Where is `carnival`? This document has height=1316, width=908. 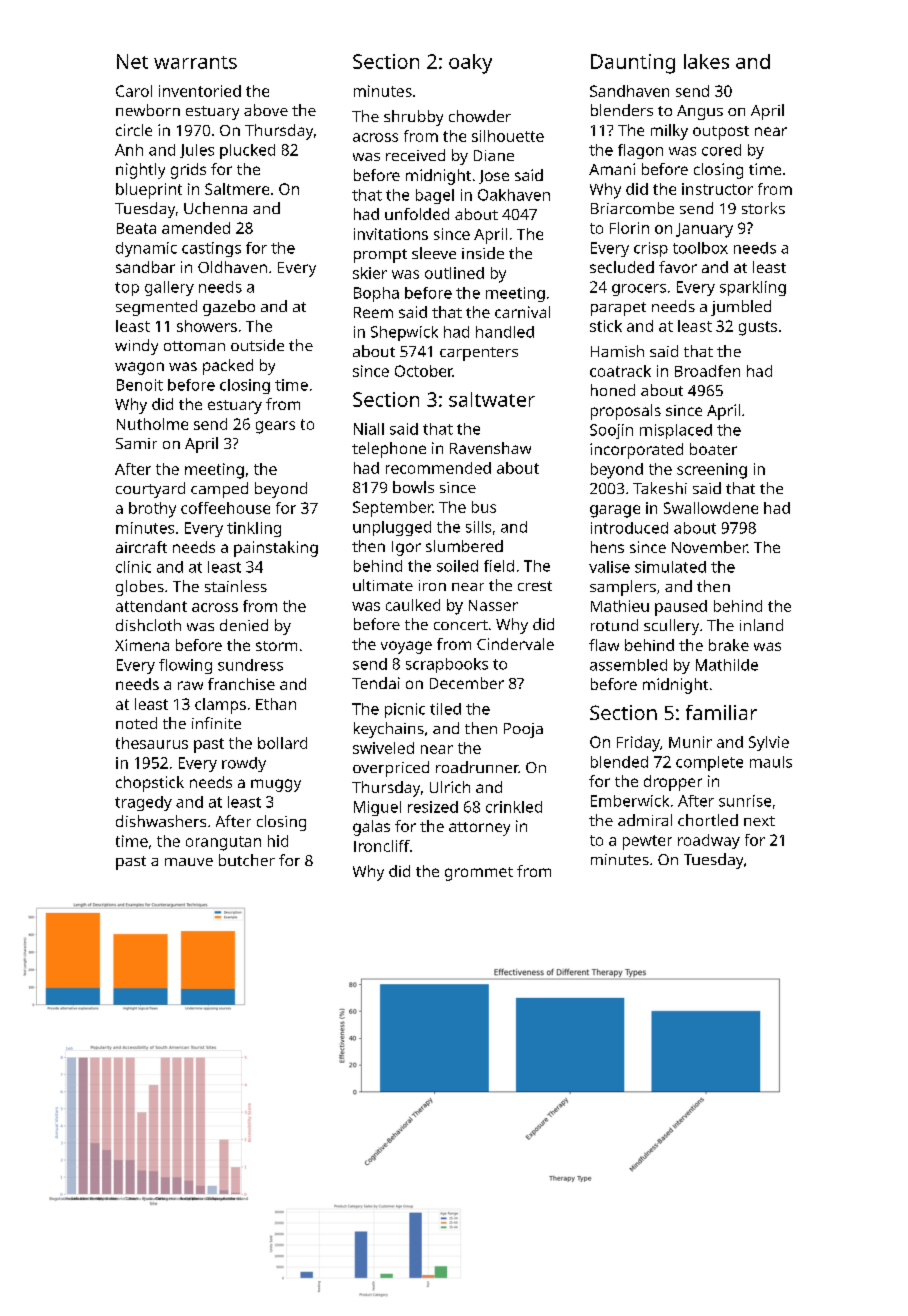 carnival is located at coordinates (522, 312).
